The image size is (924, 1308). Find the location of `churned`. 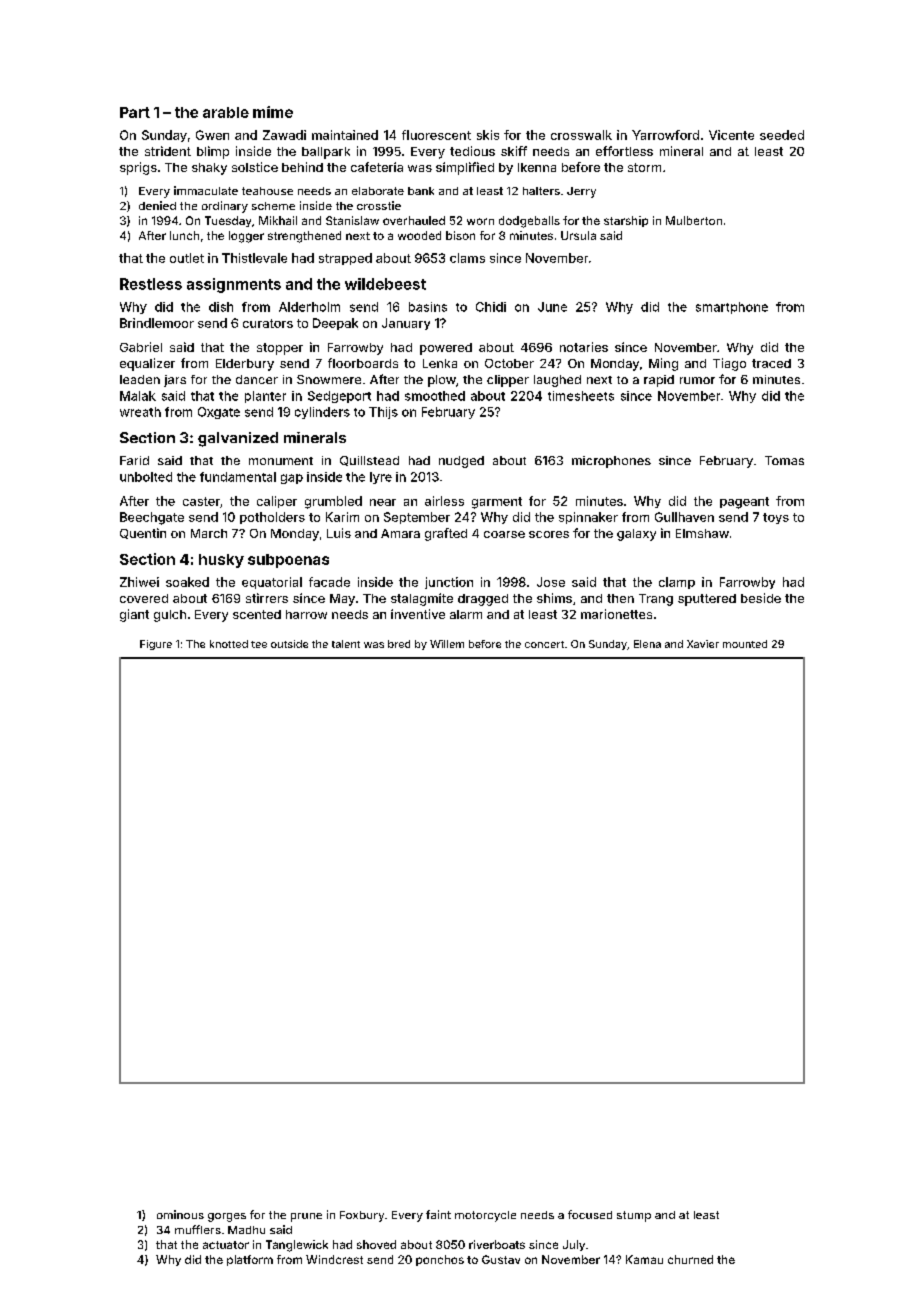

churned is located at coordinates (690, 1259).
